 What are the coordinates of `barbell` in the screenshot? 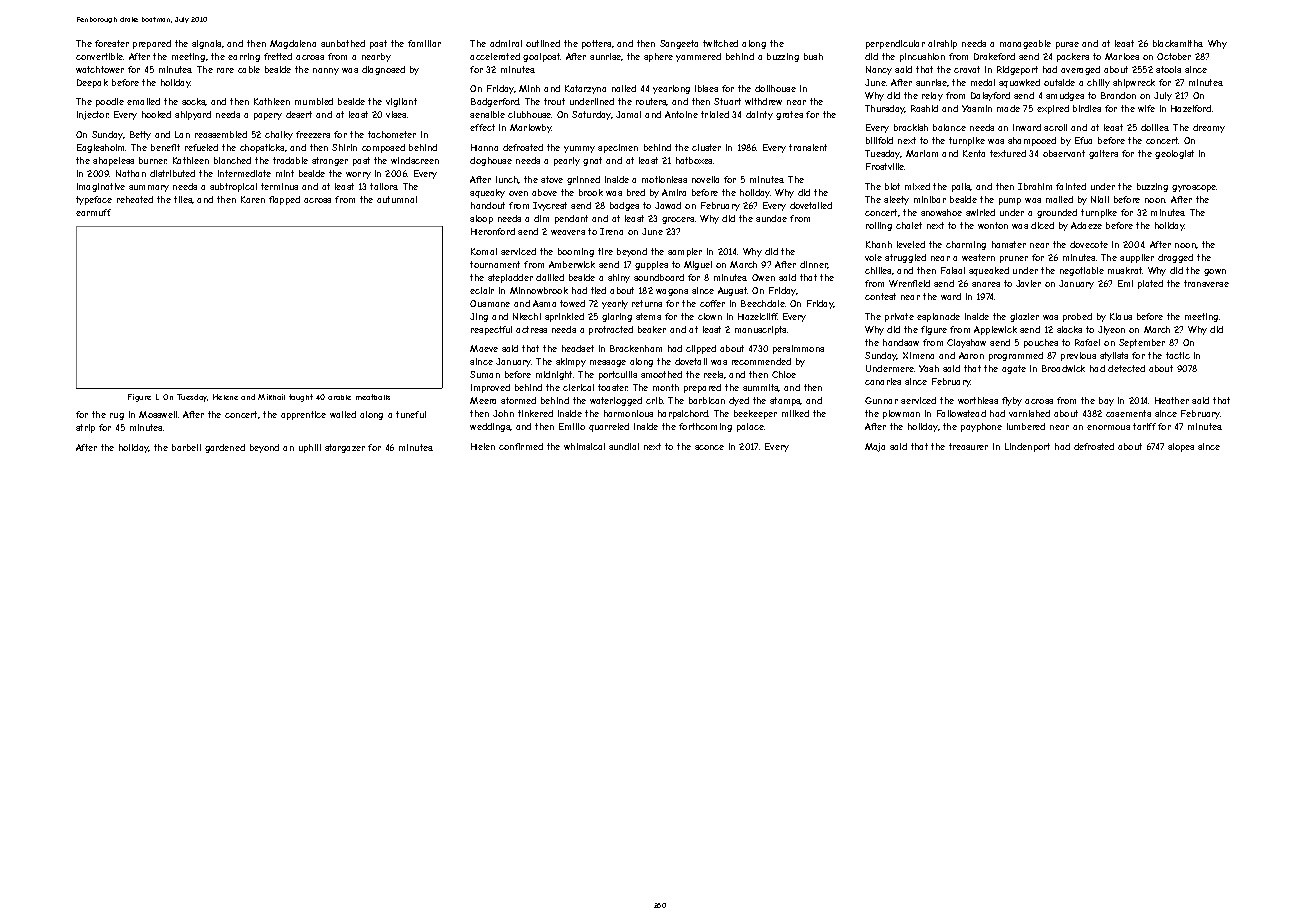 It's located at (186, 447).
